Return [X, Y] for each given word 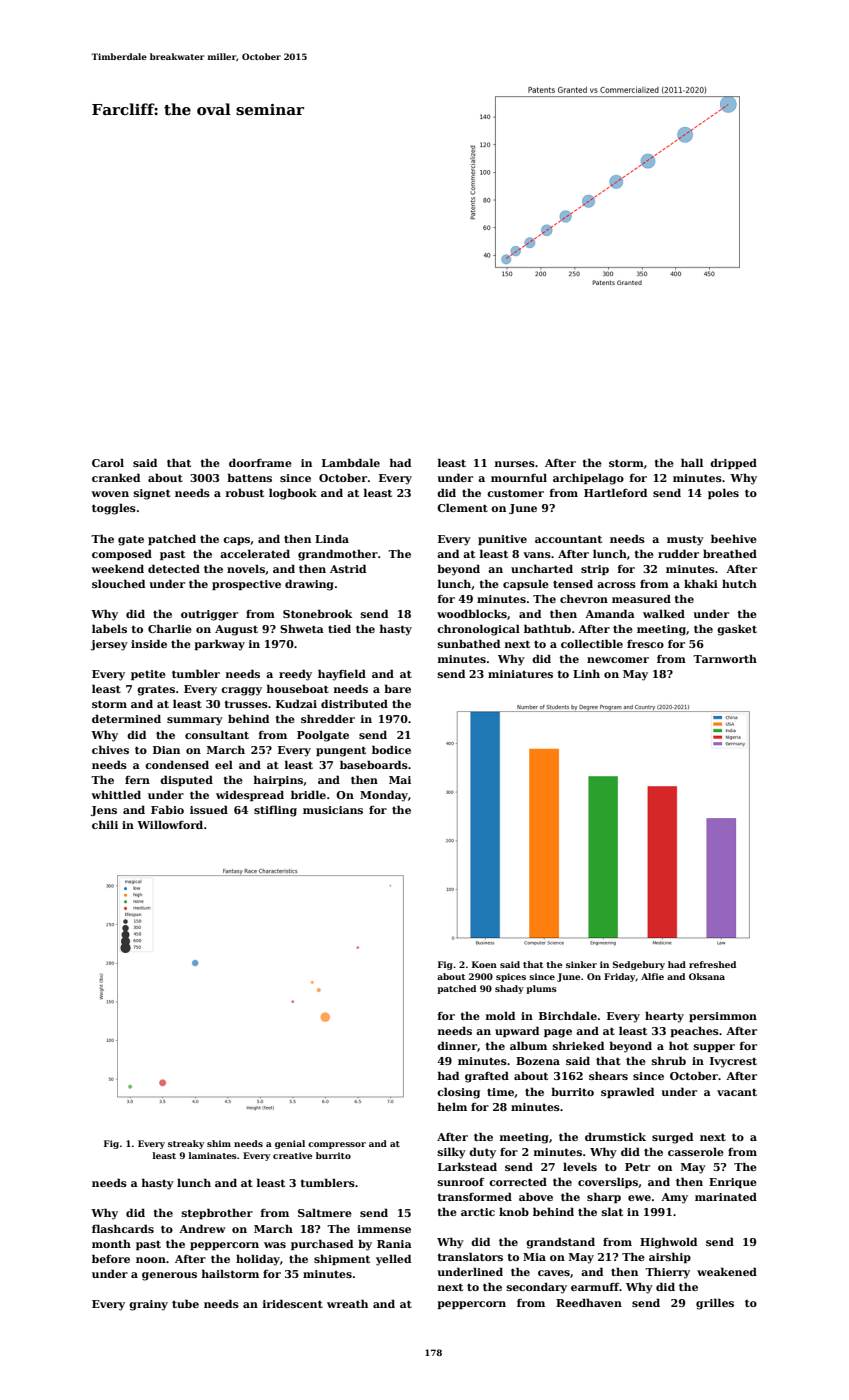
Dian [166, 750]
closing [458, 1093]
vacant [737, 1092]
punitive [502, 540]
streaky [186, 1144]
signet [152, 494]
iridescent [293, 1303]
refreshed [712, 964]
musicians [333, 810]
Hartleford [615, 492]
